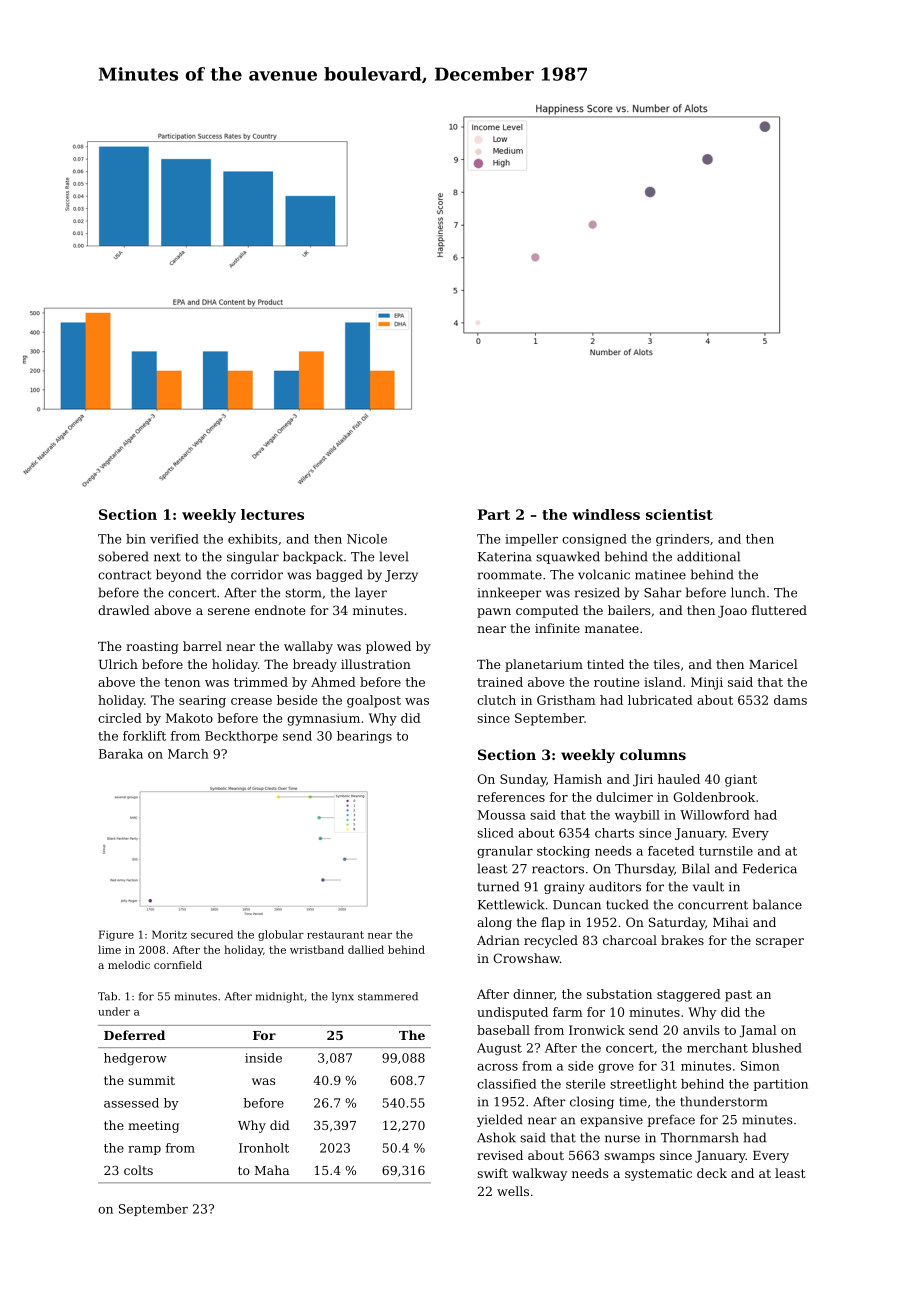 This screenshot has width=908, height=1316. What do you see at coordinates (606, 514) in the screenshot?
I see `windless` at bounding box center [606, 514].
